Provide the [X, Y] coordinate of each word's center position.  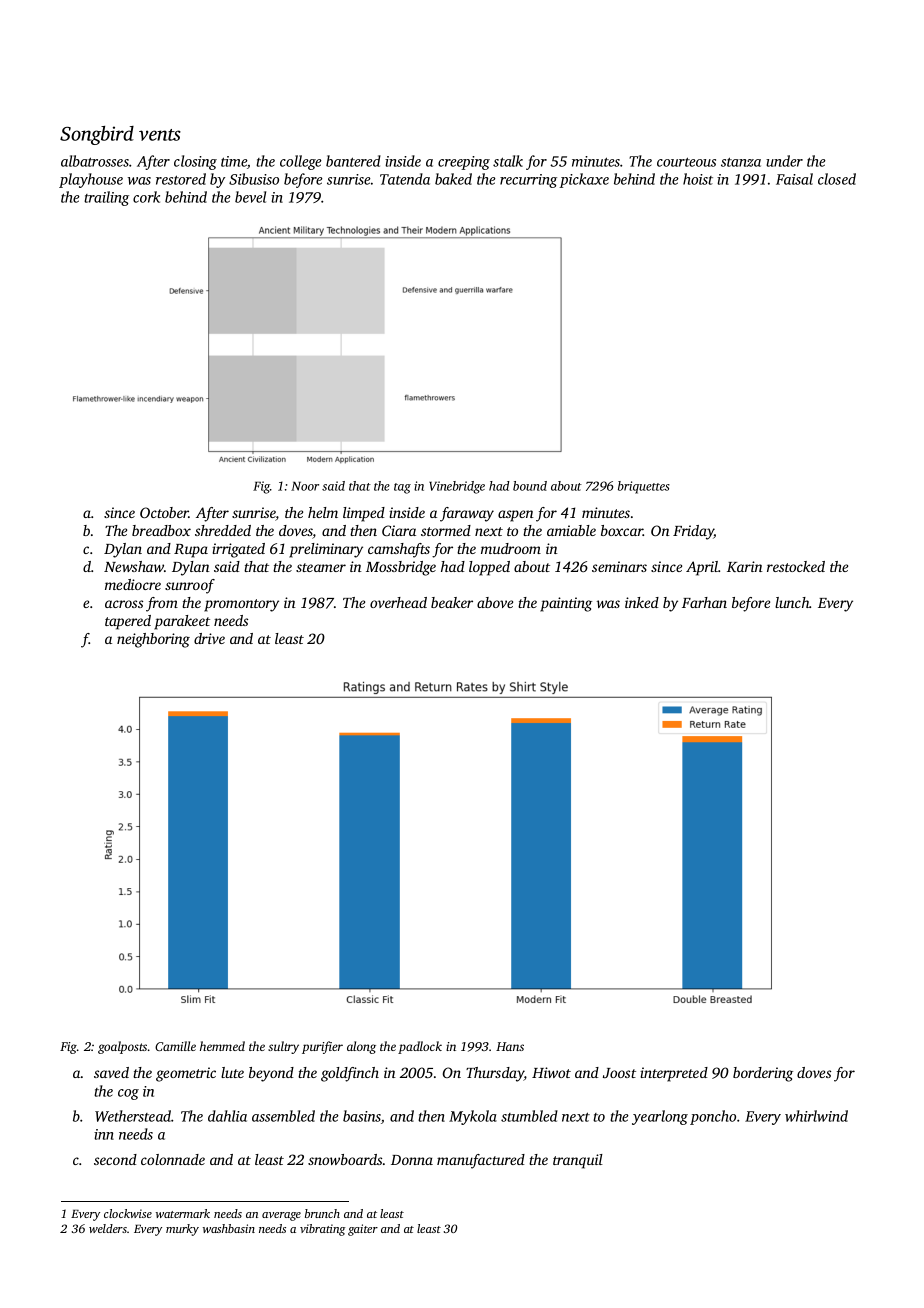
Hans [510, 1046]
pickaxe [584, 180]
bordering [763, 1074]
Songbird [97, 135]
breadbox [161, 530]
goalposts [122, 1047]
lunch [792, 602]
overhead [398, 602]
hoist [698, 179]
